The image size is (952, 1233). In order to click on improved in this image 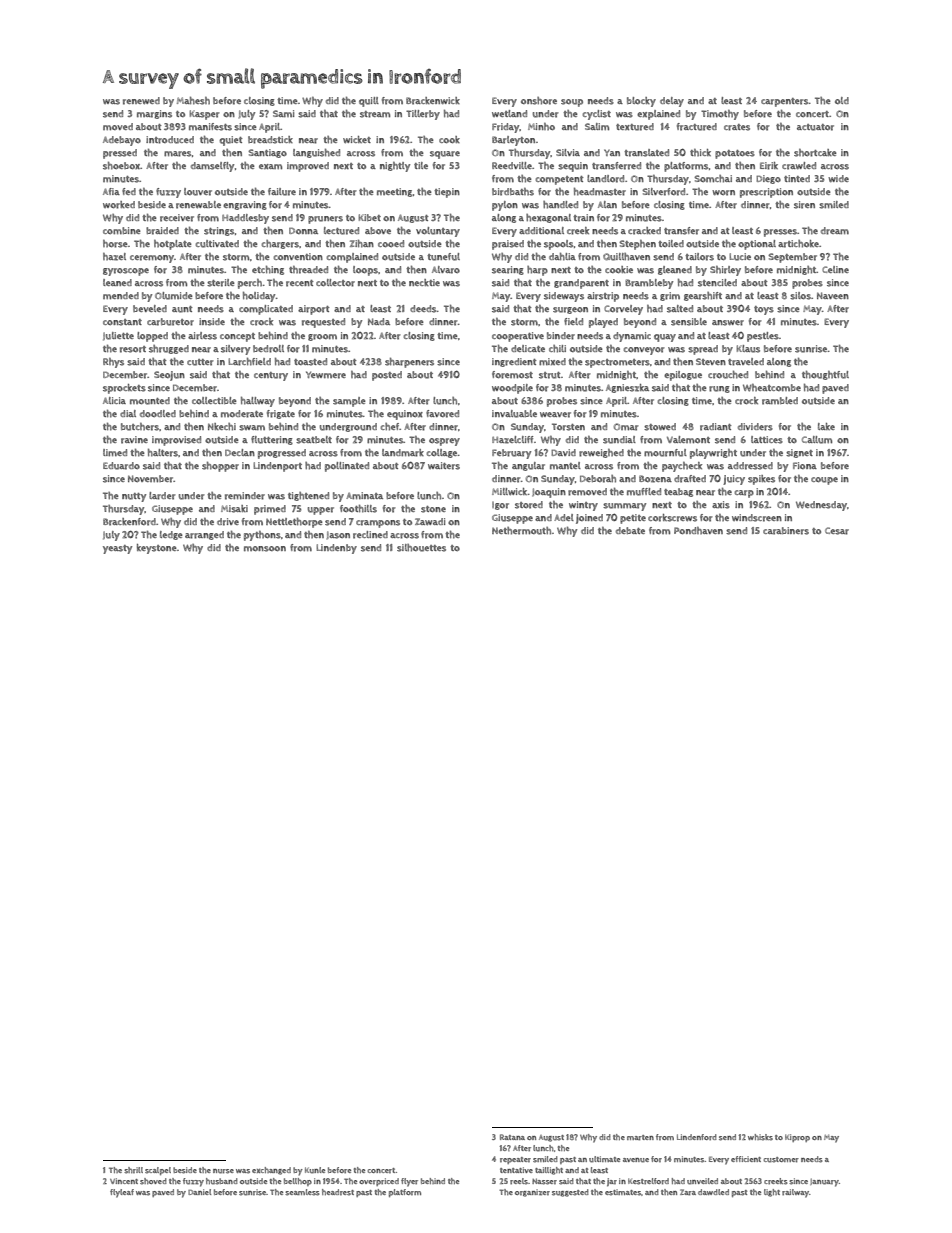, I will do `click(308, 167)`.
